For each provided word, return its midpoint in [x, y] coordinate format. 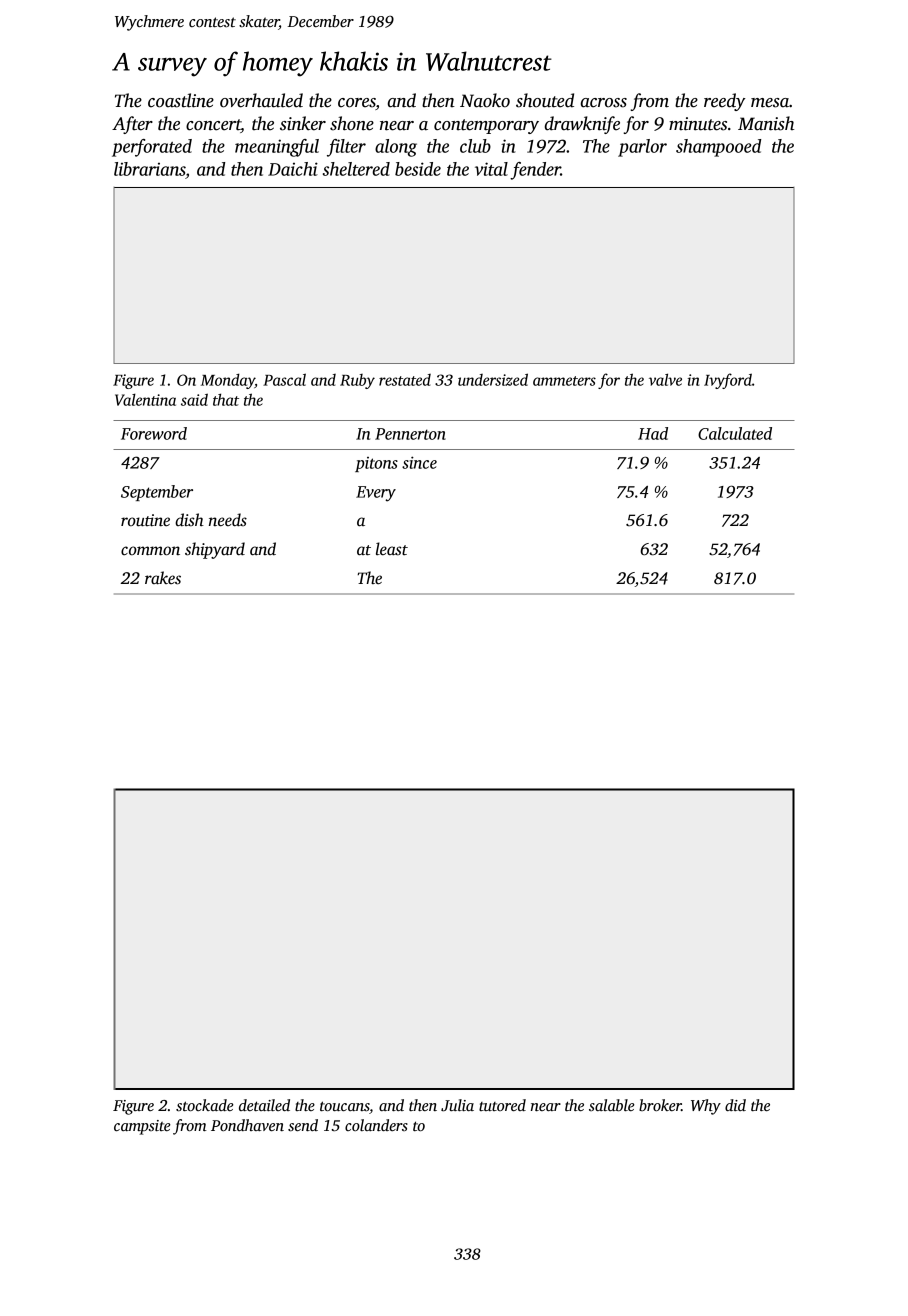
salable [612, 1105]
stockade [205, 1105]
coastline [181, 100]
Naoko [485, 100]
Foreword [154, 433]
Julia [457, 1105]
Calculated [735, 433]
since [419, 462]
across [604, 103]
